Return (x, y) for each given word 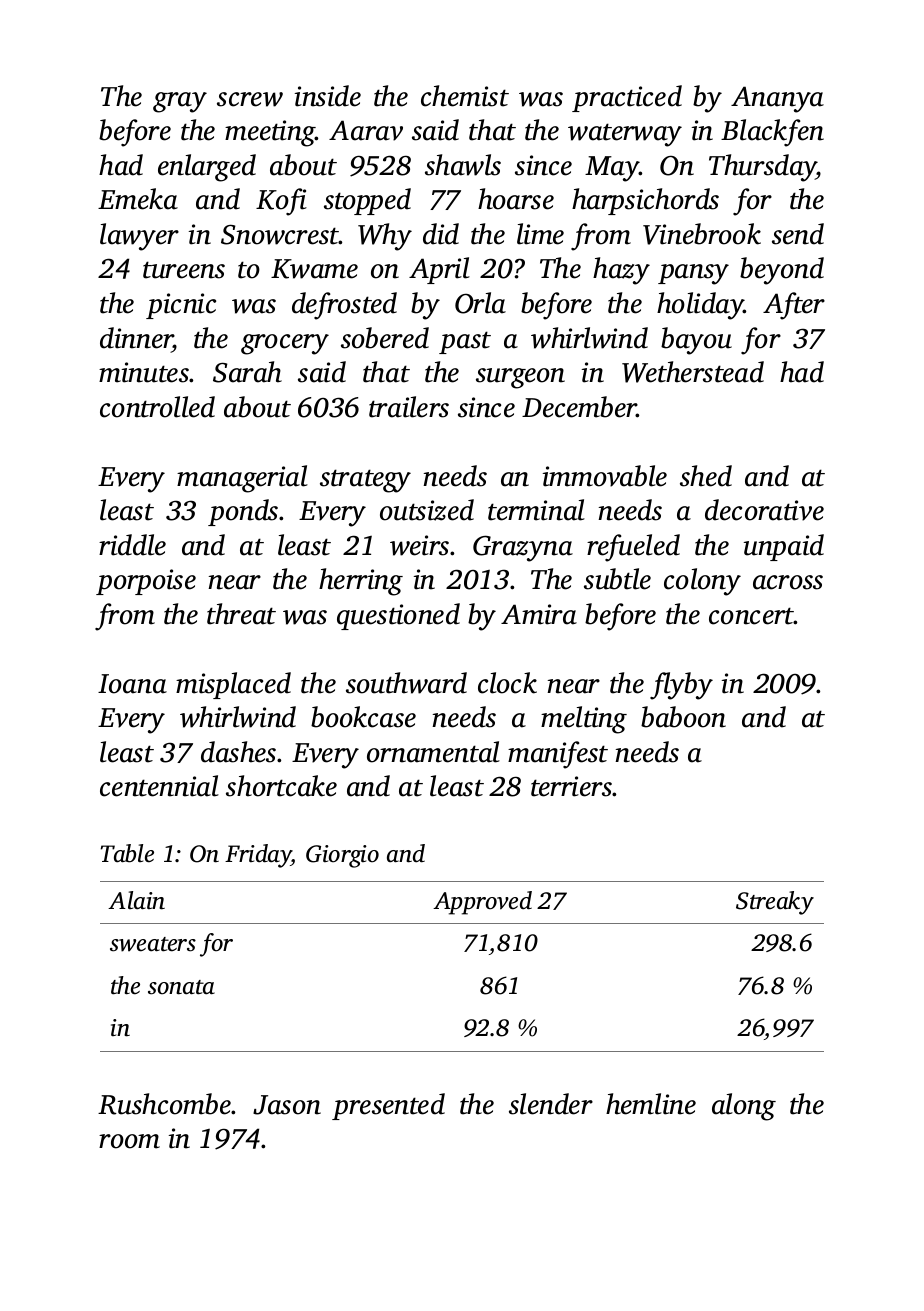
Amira (539, 614)
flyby (681, 686)
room (129, 1141)
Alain (136, 900)
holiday (700, 306)
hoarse (516, 199)
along (744, 1107)
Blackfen (772, 133)
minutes (144, 372)
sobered (385, 338)
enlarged (207, 168)
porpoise (146, 582)
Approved (482, 903)
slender (551, 1104)
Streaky (775, 903)
